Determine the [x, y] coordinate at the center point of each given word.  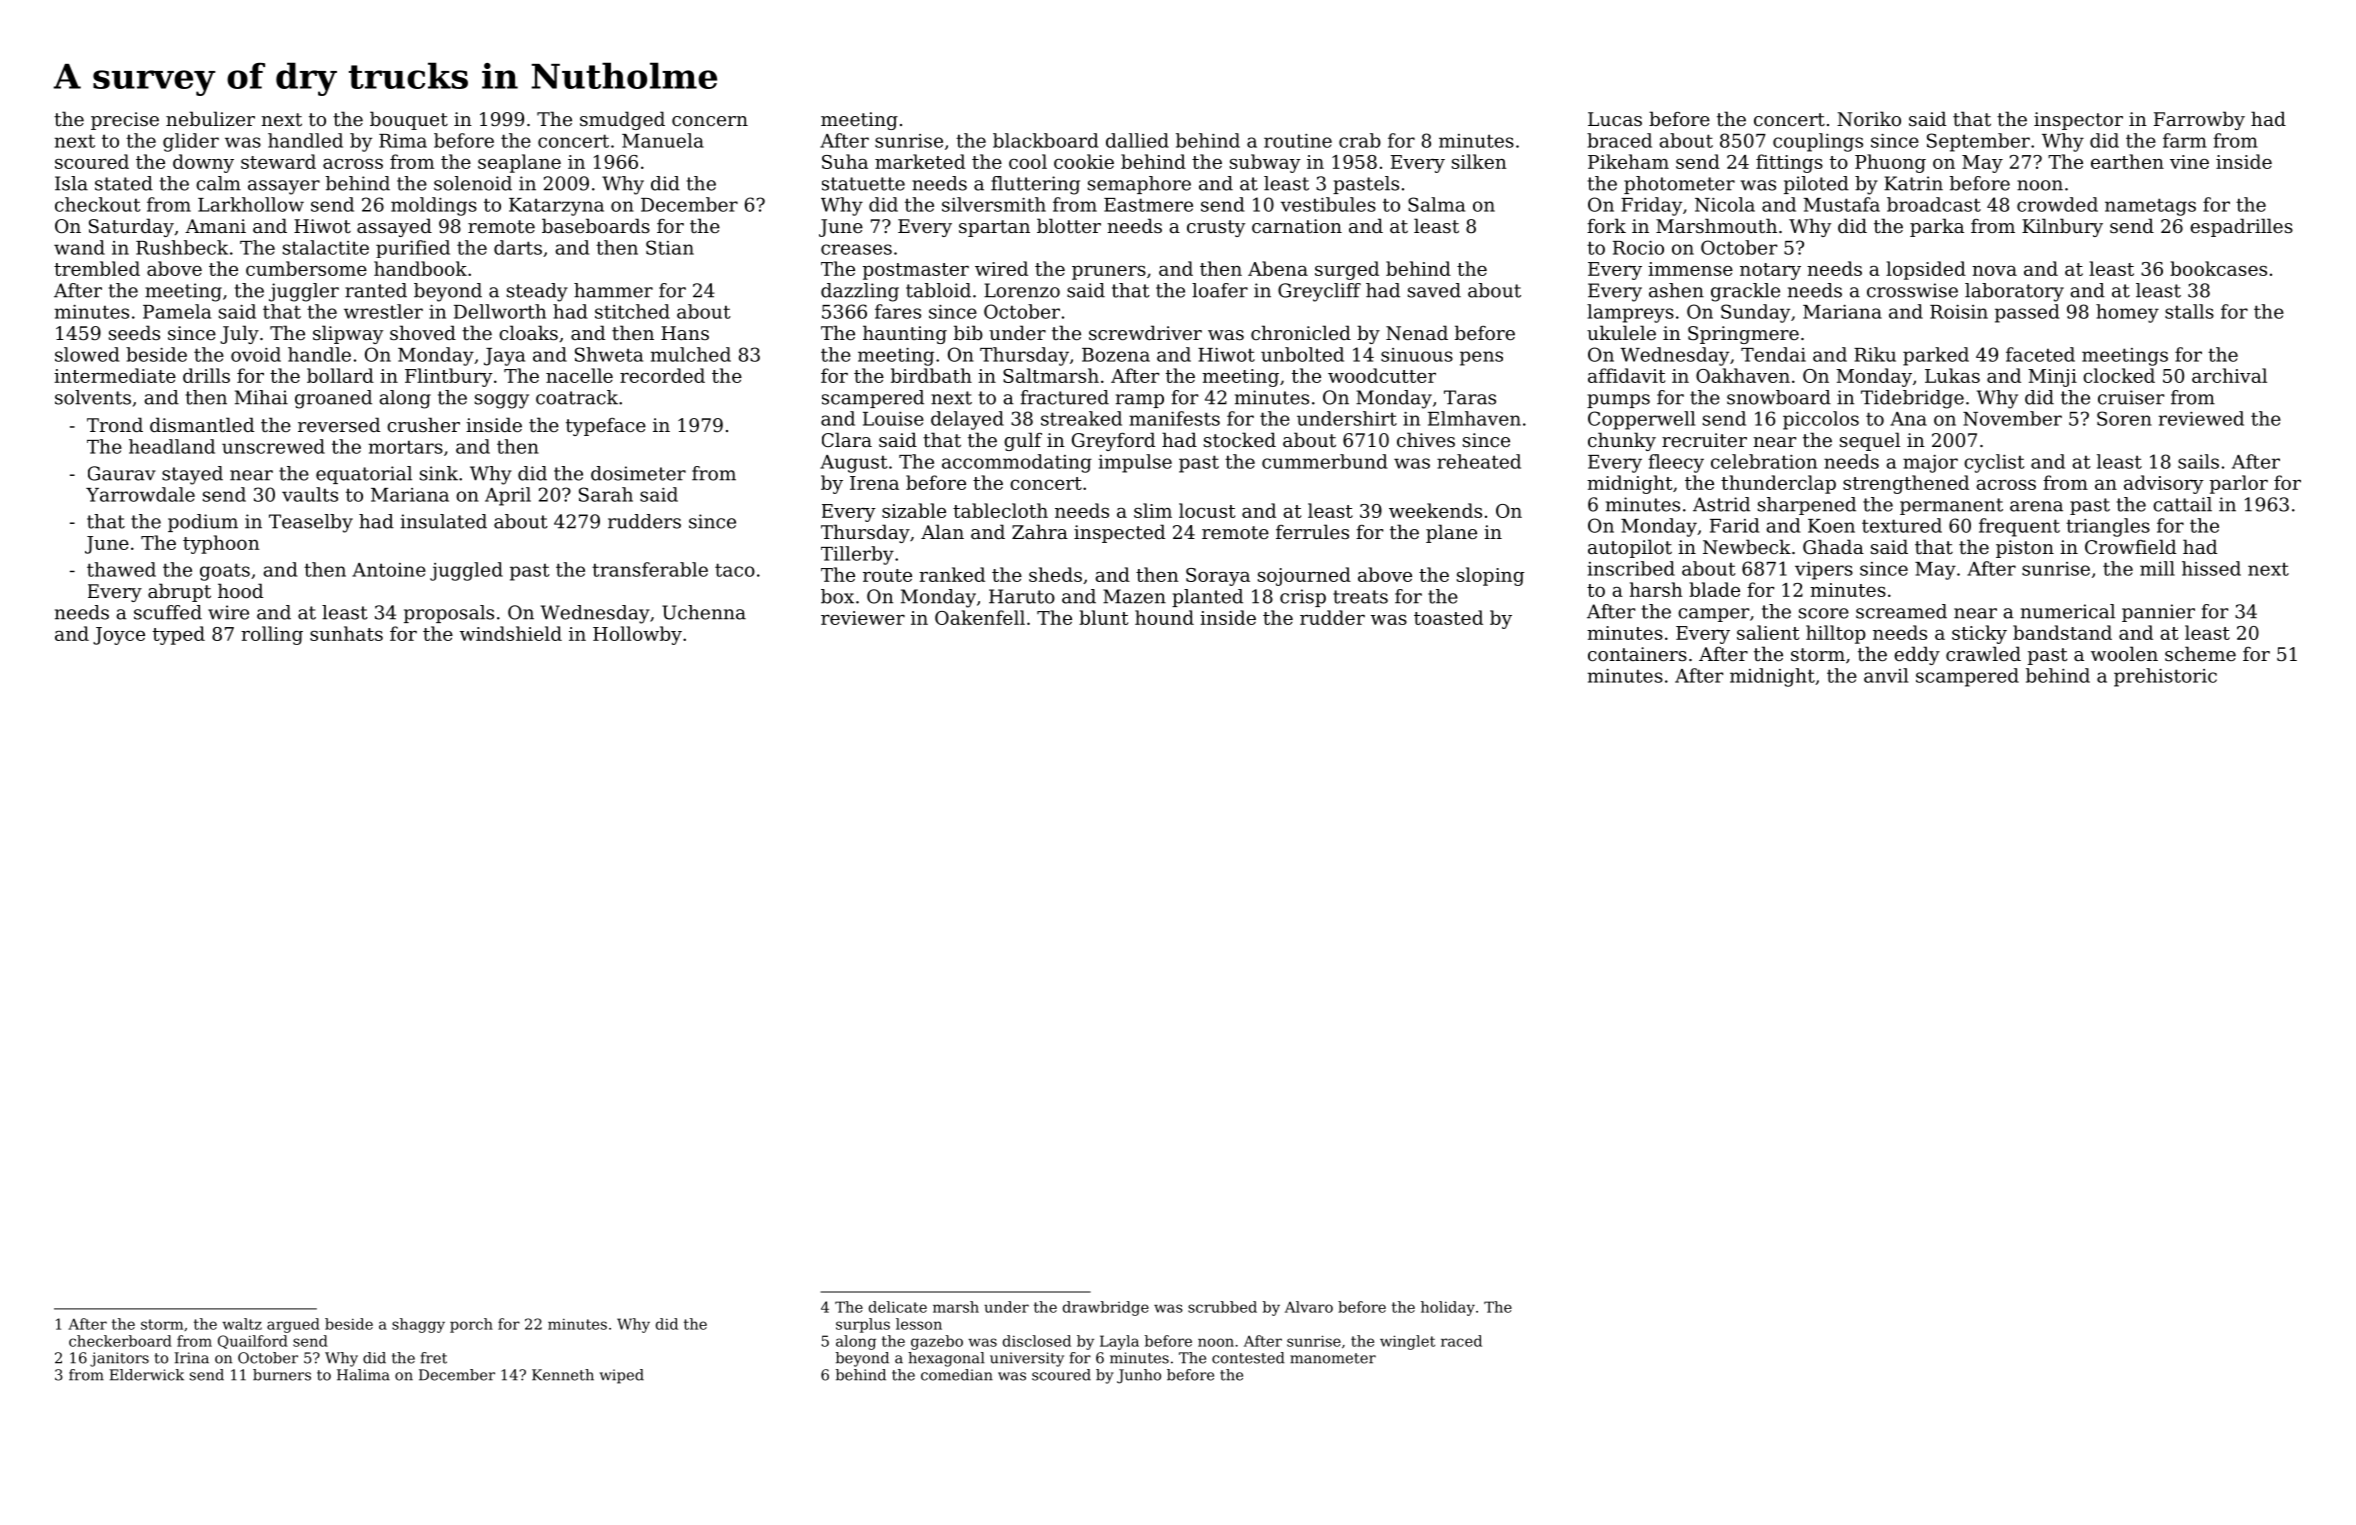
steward [278, 161]
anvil [1886, 675]
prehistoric [2165, 677]
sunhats [346, 633]
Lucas [1615, 119]
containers [1637, 654]
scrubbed [1222, 1307]
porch [471, 1325]
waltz [242, 1324]
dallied [1137, 140]
